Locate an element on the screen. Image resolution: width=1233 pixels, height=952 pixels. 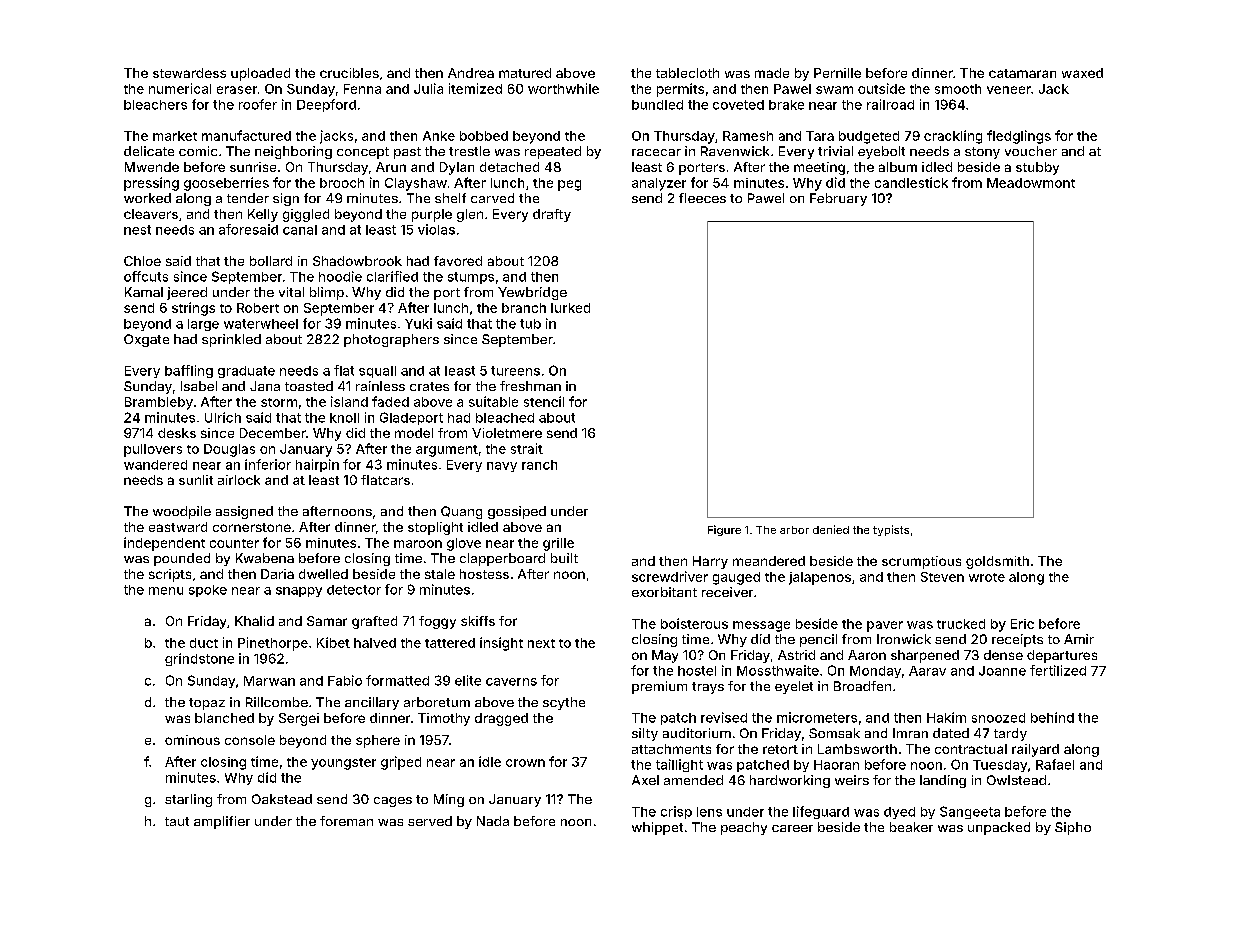
whippet is located at coordinates (657, 828).
